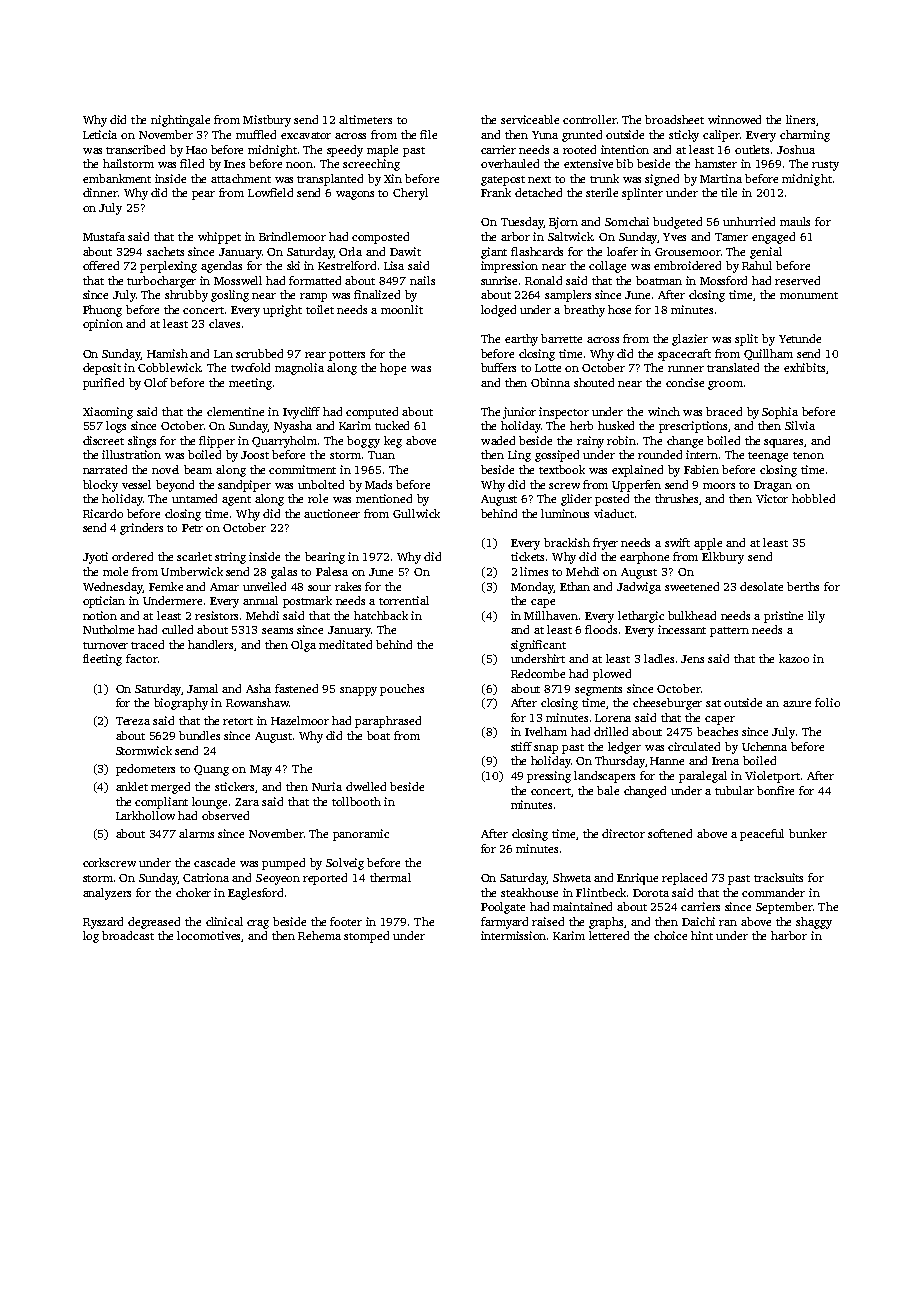 This screenshot has width=924, height=1308. Describe the element at coordinates (808, 455) in the screenshot. I see `tenon` at that location.
